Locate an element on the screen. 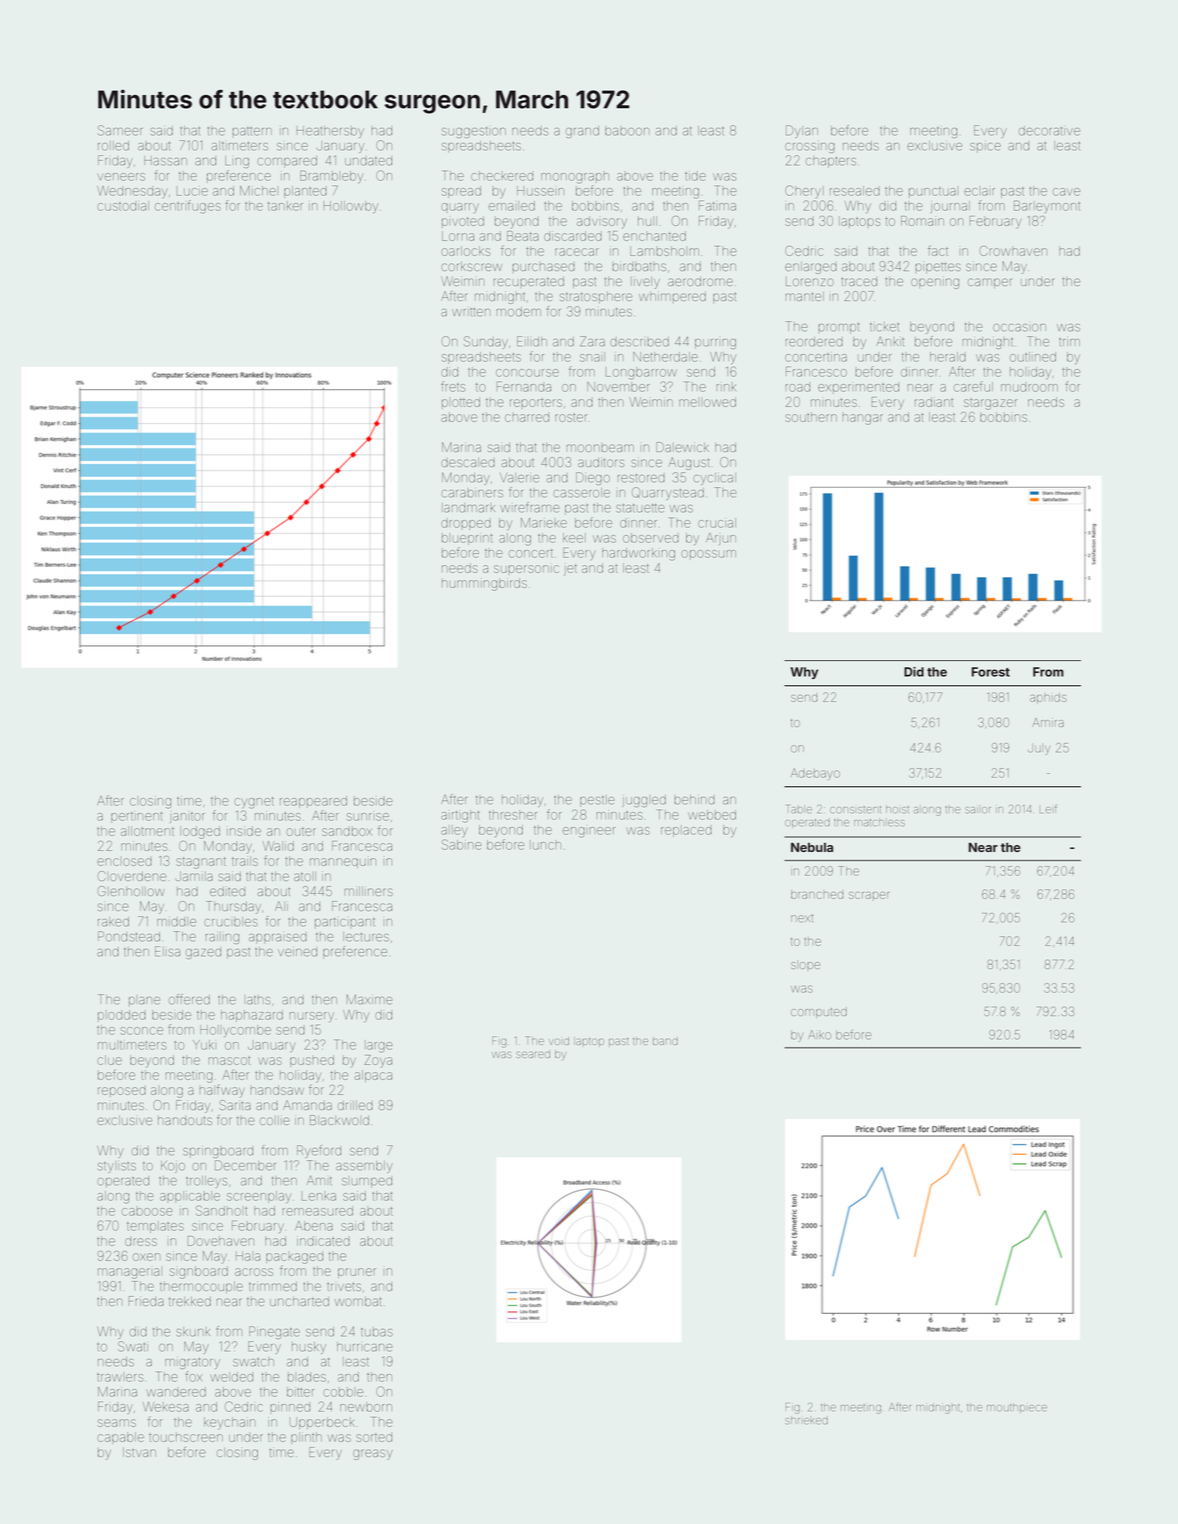 This screenshot has width=1178, height=1524. shrieked is located at coordinates (806, 1420).
